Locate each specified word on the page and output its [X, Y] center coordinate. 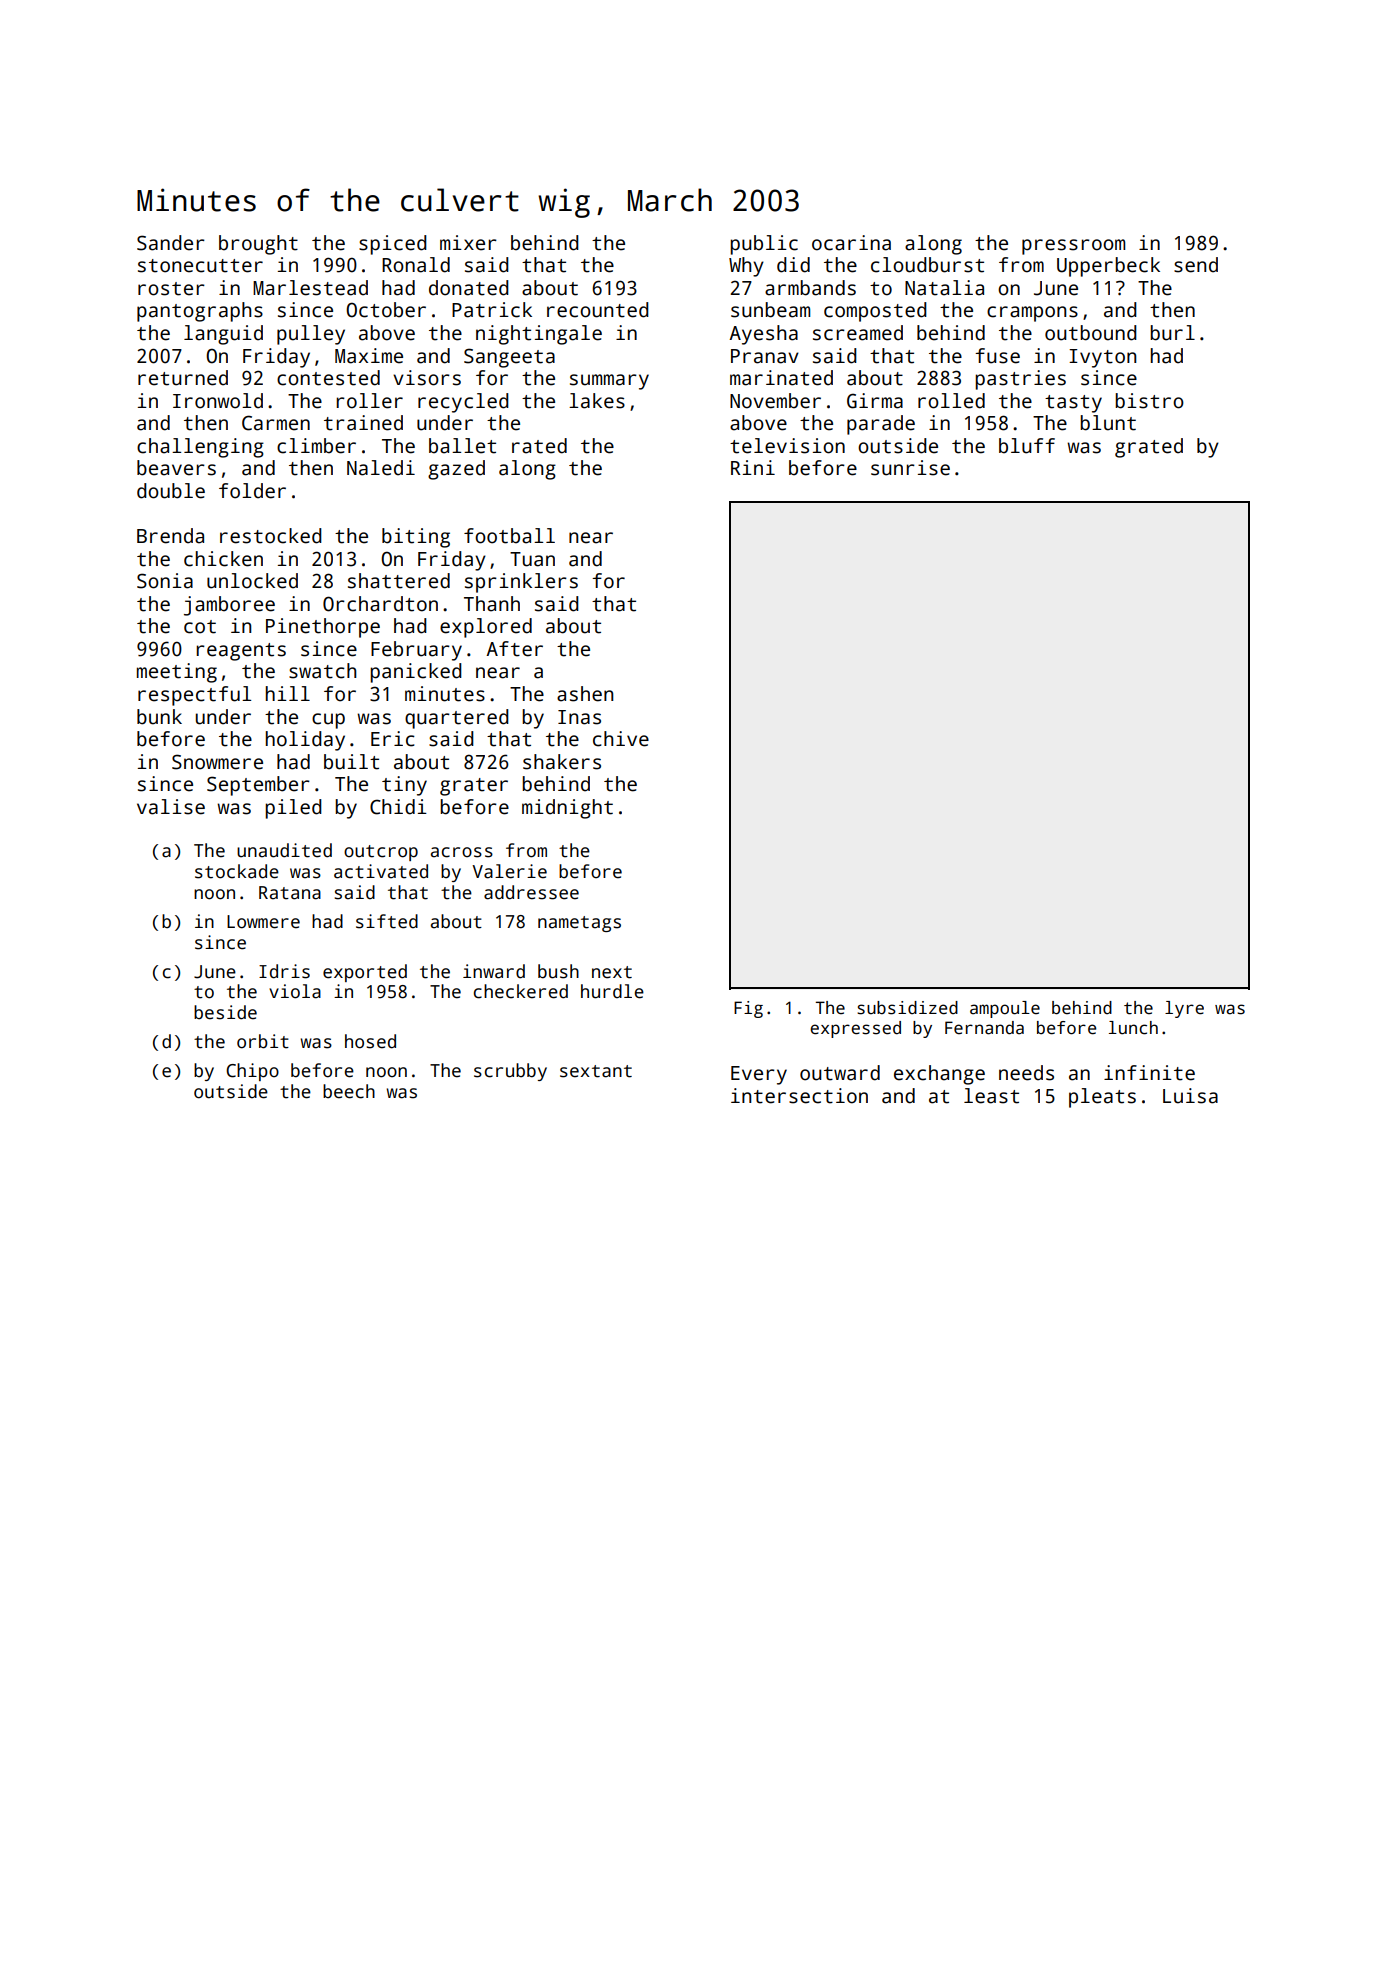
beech [349, 1091]
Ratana [290, 893]
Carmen [276, 423]
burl [1172, 333]
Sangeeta [509, 358]
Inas [579, 717]
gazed [456, 470]
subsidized [907, 1008]
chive [621, 739]
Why [746, 267]
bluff [1027, 446]
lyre [1184, 1009]
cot [200, 627]
